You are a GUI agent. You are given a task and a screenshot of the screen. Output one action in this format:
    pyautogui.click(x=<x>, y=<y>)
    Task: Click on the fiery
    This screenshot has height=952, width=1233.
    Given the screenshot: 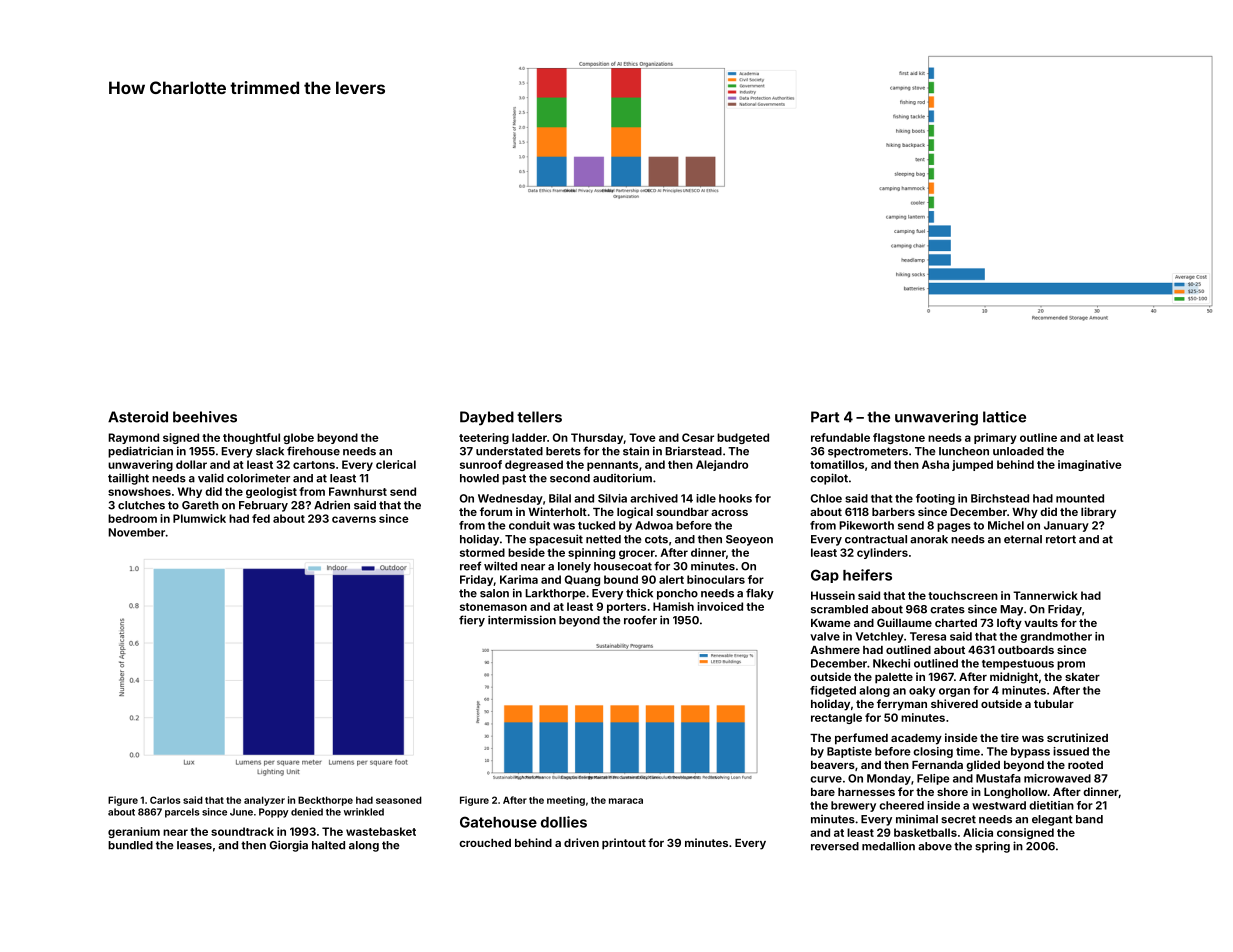 What is the action you would take?
    pyautogui.click(x=472, y=621)
